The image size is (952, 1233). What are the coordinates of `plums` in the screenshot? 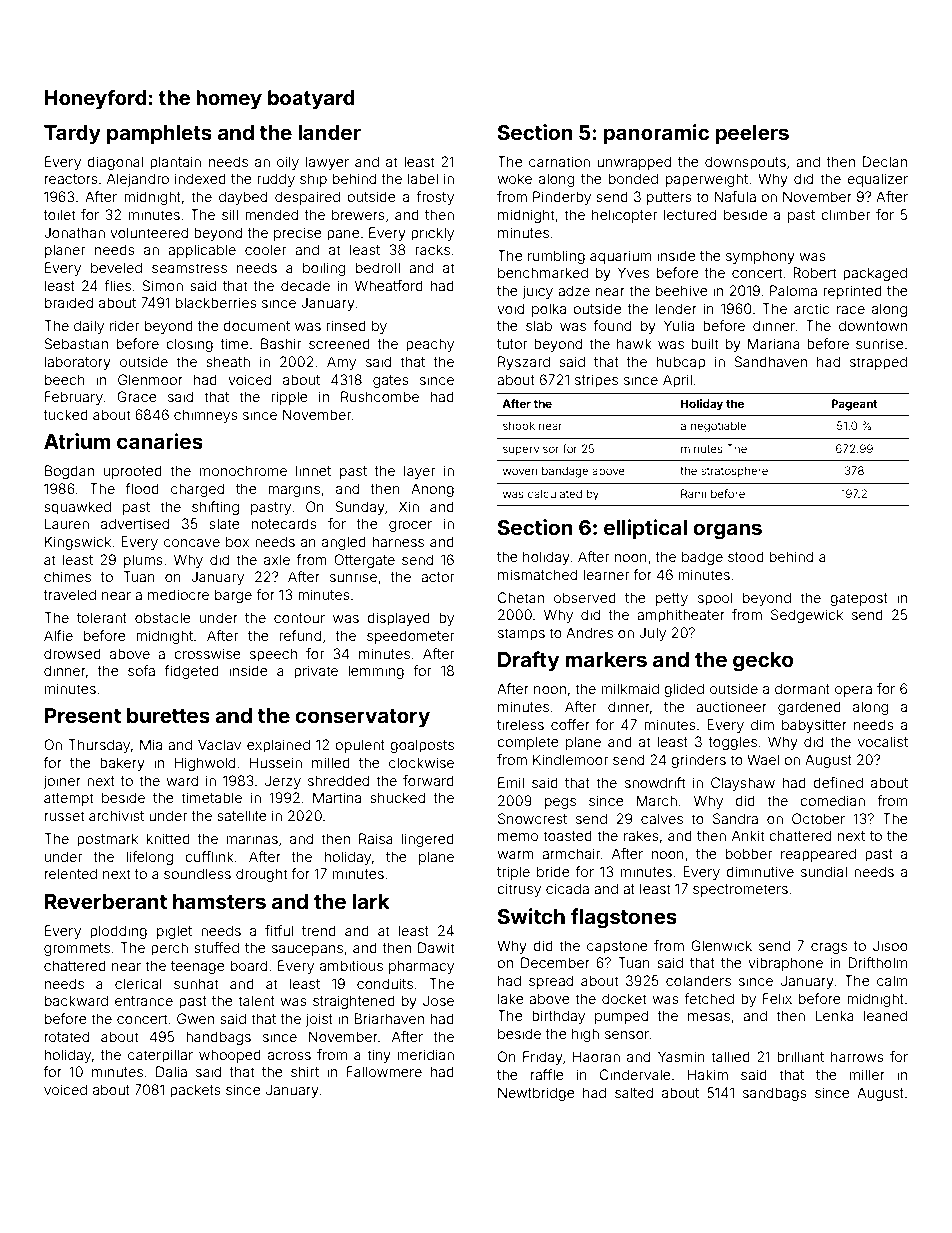 It's located at (143, 561).
